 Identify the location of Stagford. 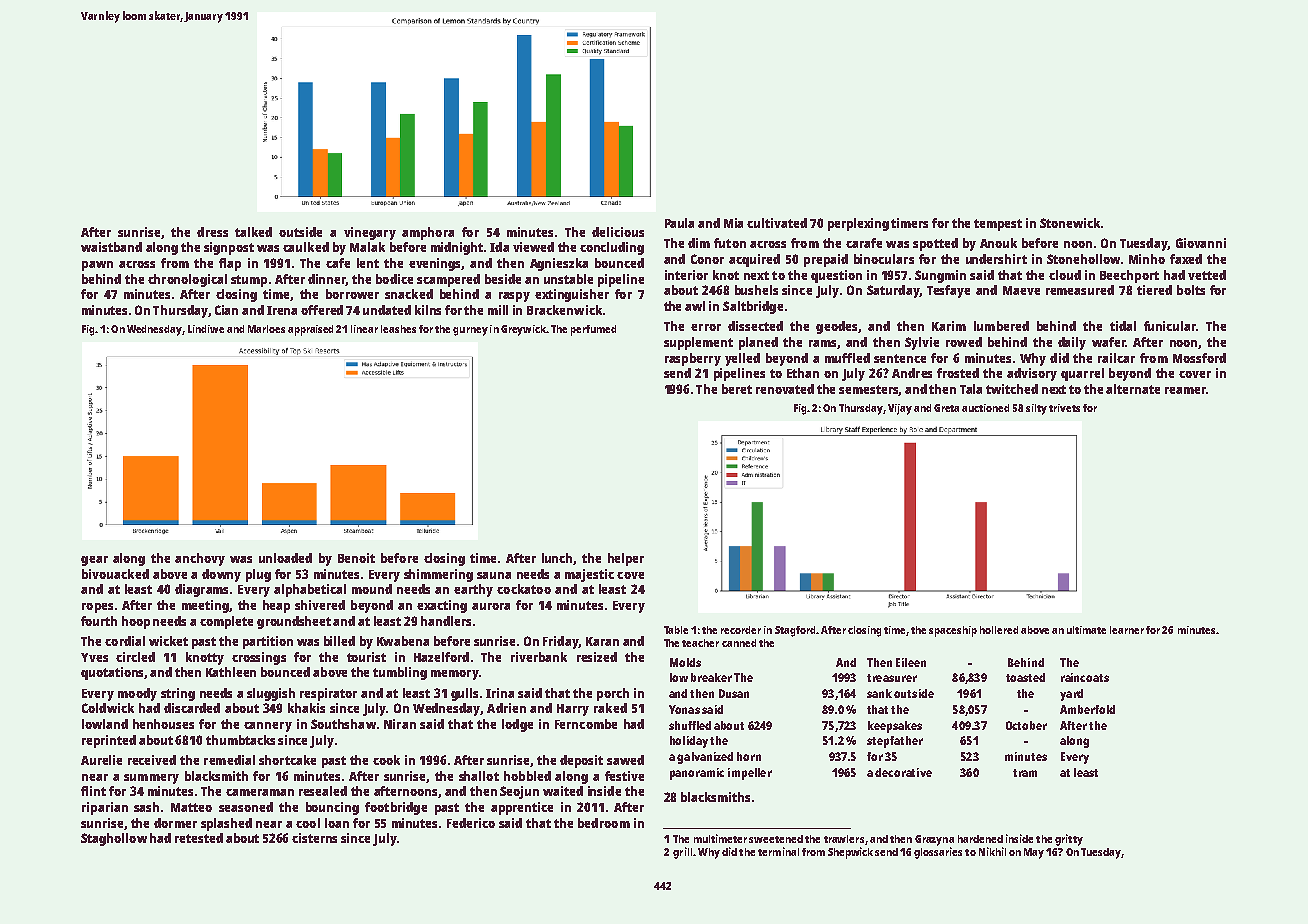
(795, 631).
